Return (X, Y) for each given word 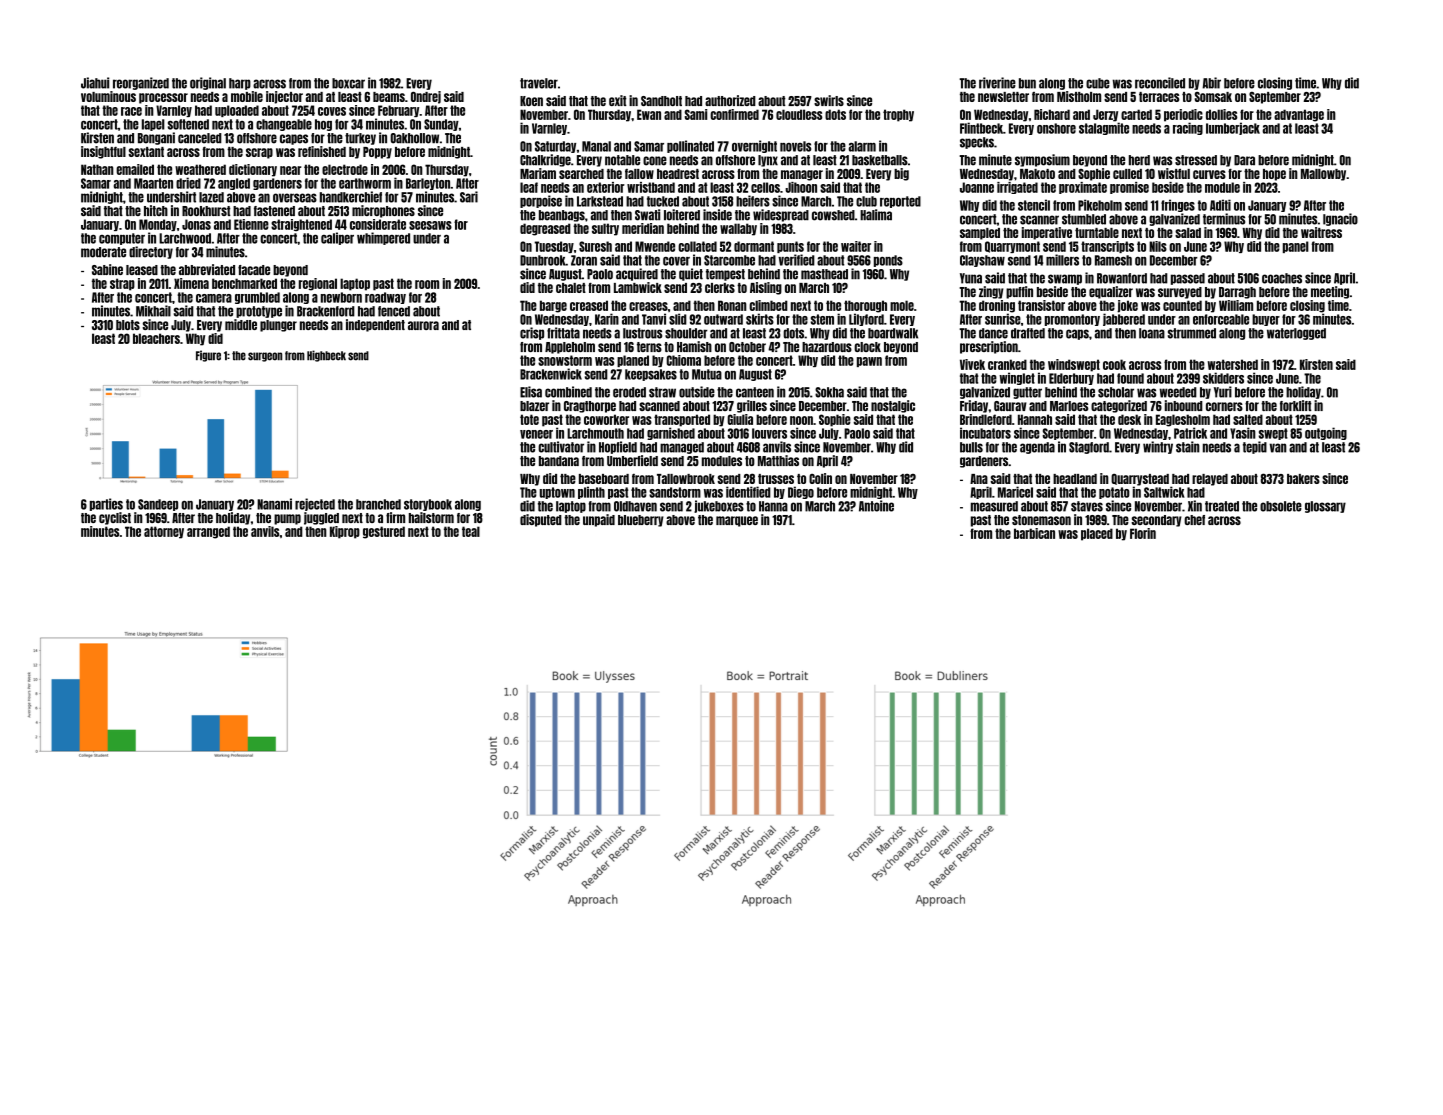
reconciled (1160, 83)
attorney (164, 532)
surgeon (265, 357)
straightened (301, 225)
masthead (824, 274)
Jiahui (95, 83)
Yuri (1223, 392)
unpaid (599, 520)
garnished (671, 433)
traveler (539, 83)
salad (1188, 233)
